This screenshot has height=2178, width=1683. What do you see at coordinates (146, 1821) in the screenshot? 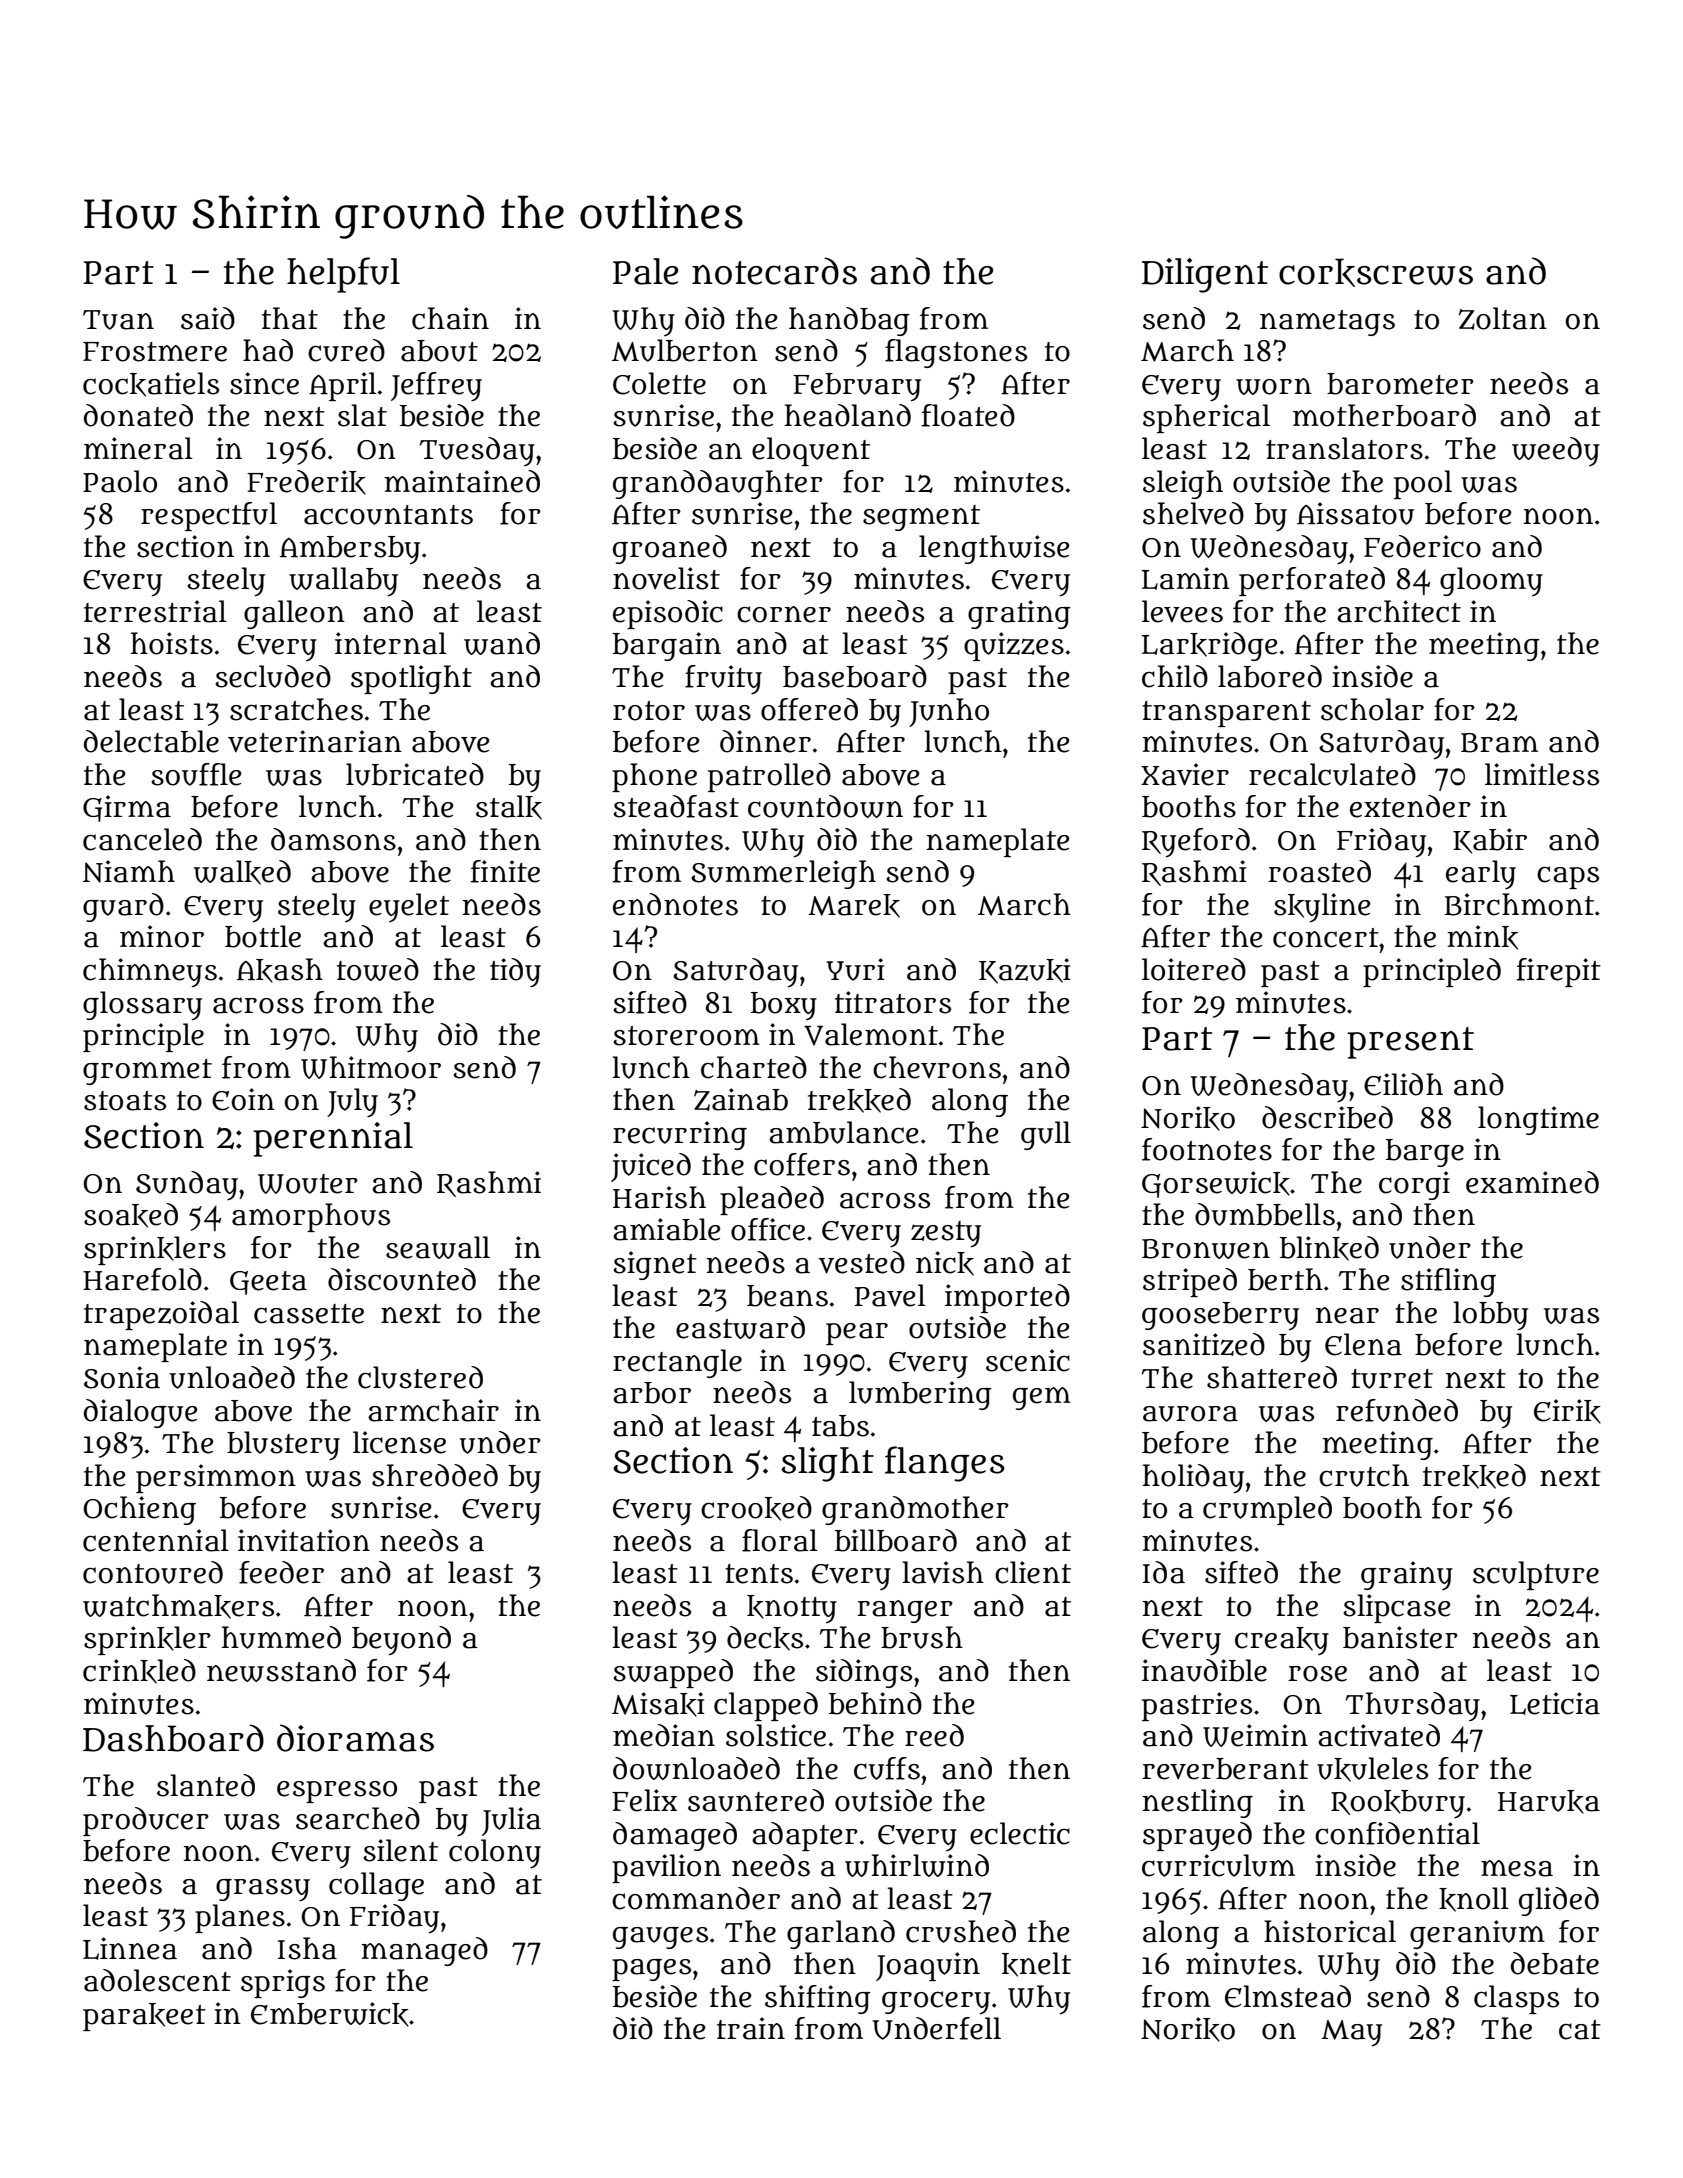
I see `producer` at bounding box center [146, 1821].
